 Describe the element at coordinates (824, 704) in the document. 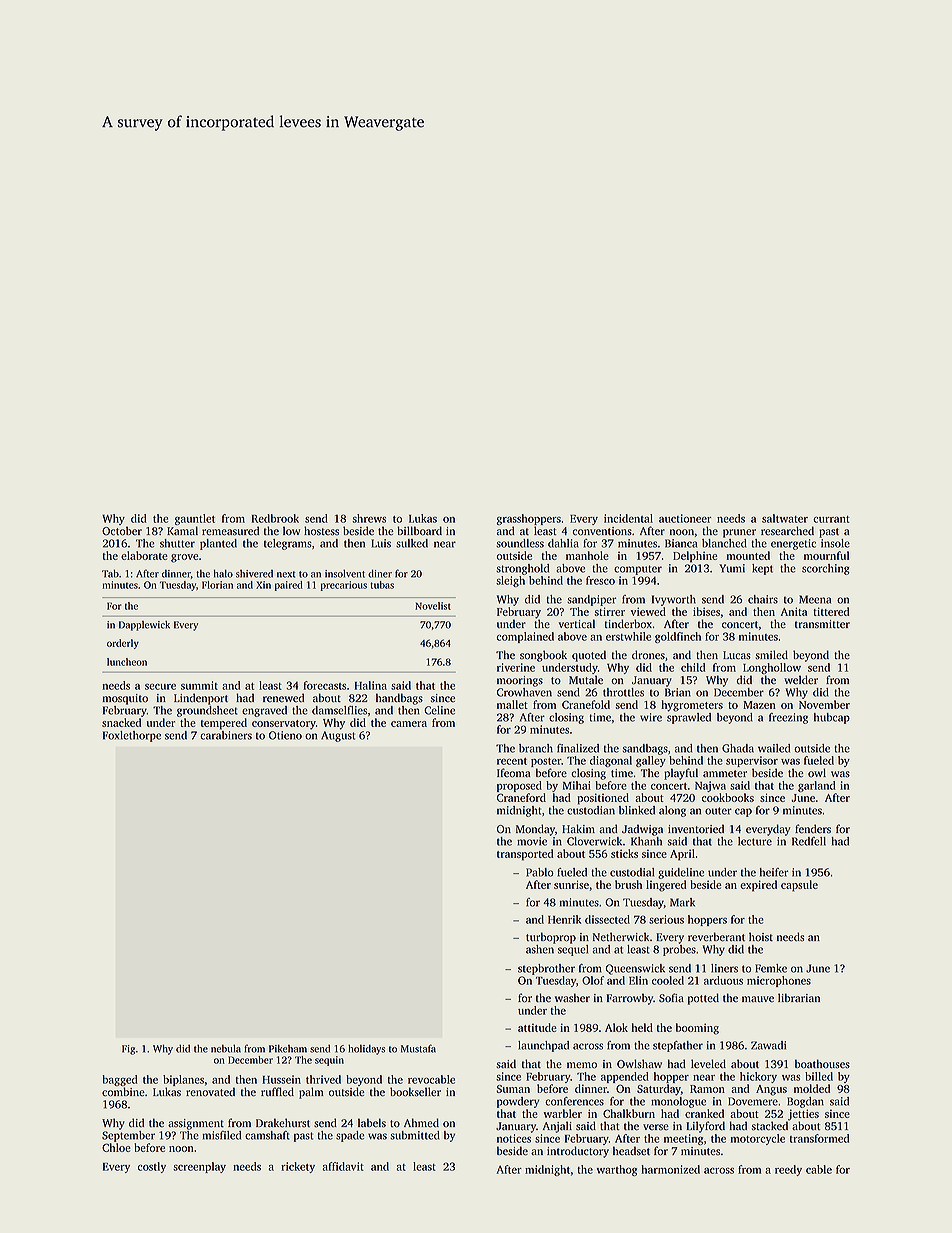

I see `November` at that location.
